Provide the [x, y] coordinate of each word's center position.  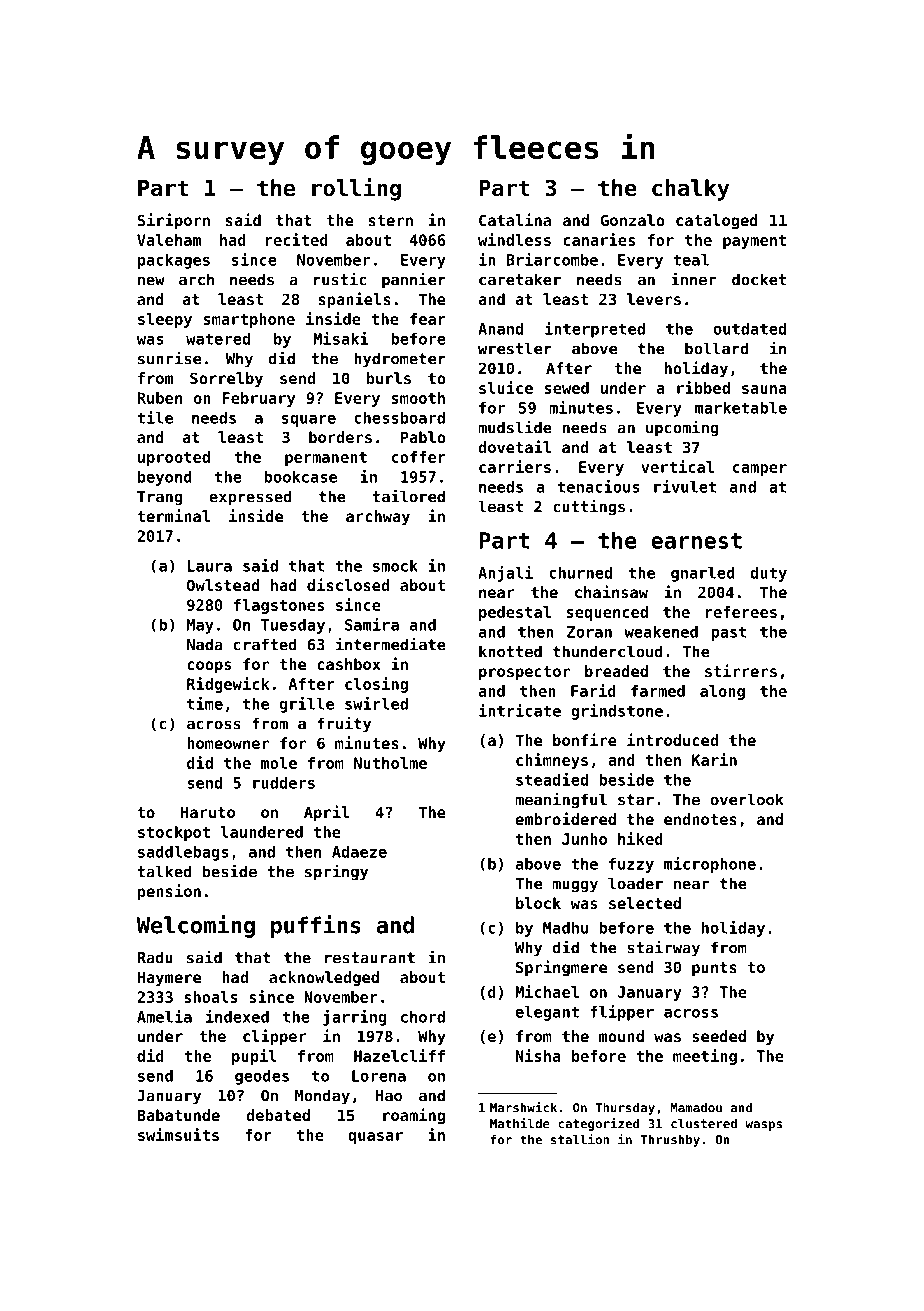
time [205, 703]
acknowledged [324, 978]
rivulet [685, 486]
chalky [690, 190]
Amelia [164, 1016]
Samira [372, 624]
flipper [622, 1013]
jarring [355, 1018]
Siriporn [174, 221]
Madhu [565, 928]
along [722, 692]
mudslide [515, 427]
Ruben [159, 398]
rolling [356, 189]
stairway [663, 948]
